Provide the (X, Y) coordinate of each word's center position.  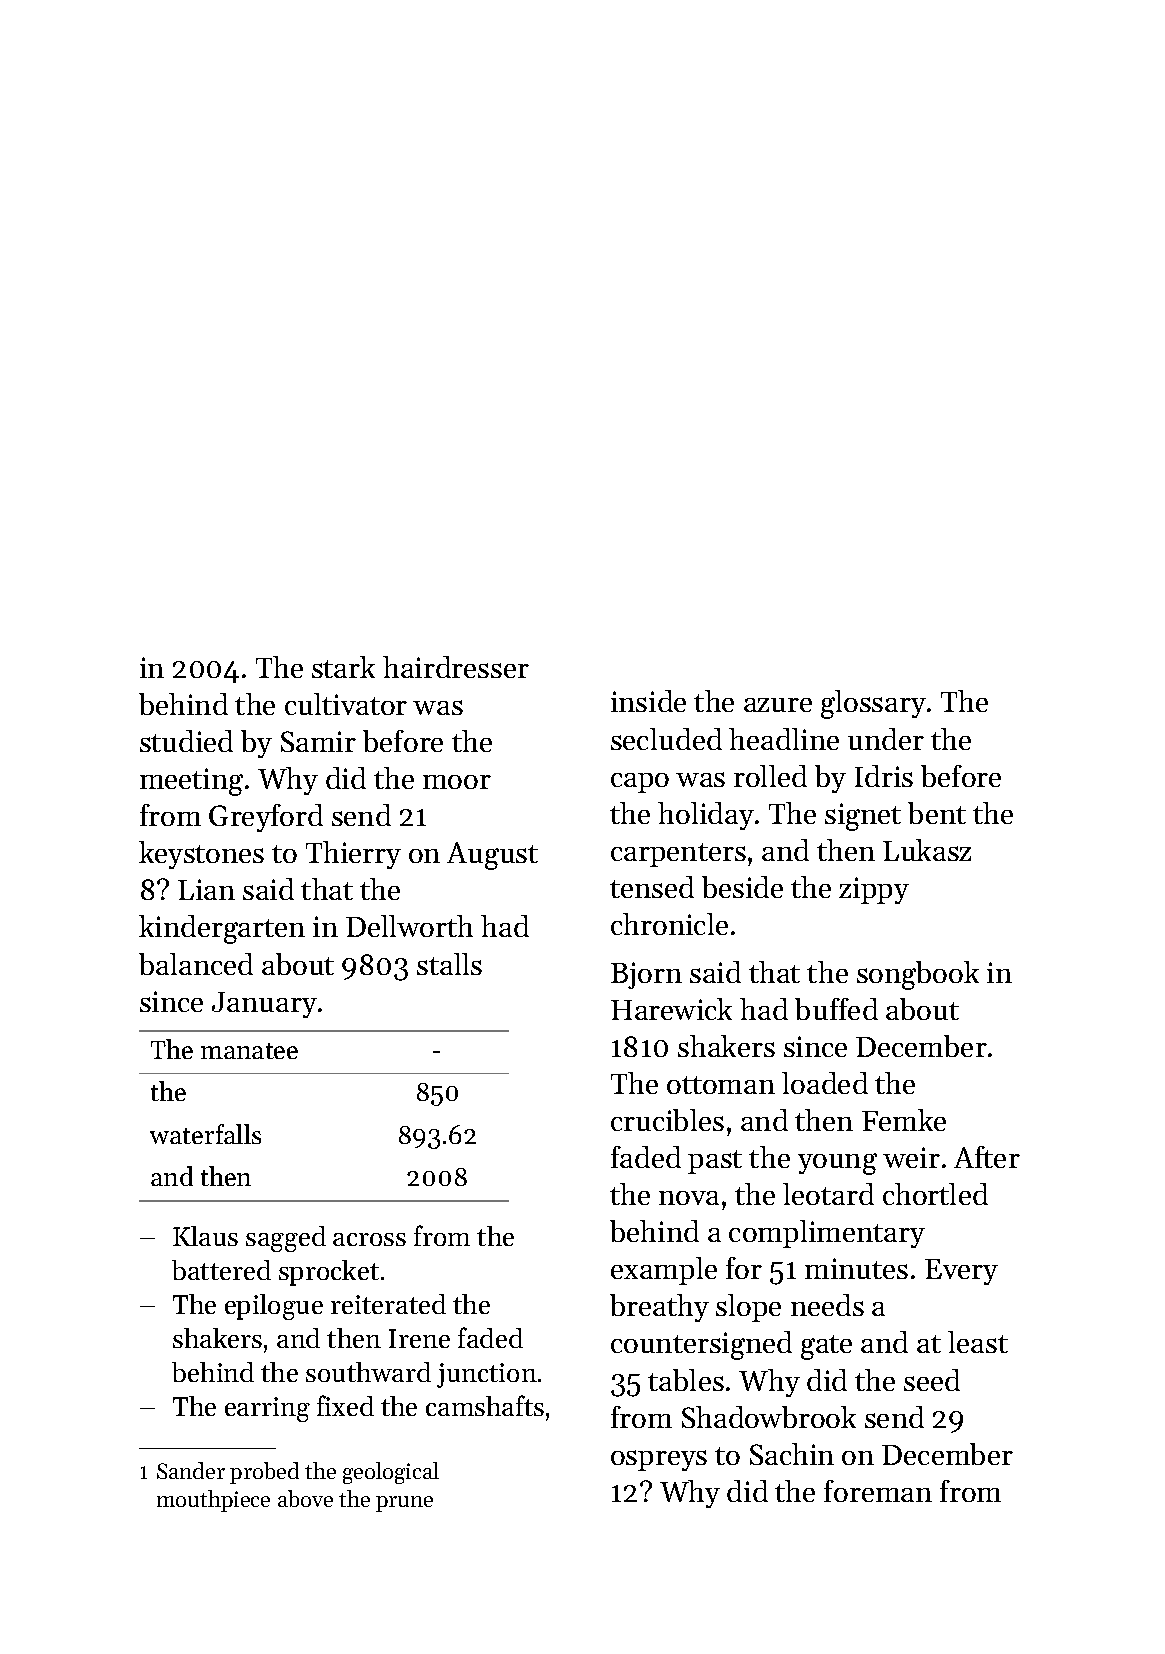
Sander (191, 1470)
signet (863, 817)
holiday (706, 816)
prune (404, 1504)
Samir (318, 741)
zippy (874, 890)
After (987, 1157)
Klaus (205, 1236)
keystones (201, 855)
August (492, 856)
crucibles (667, 1120)
